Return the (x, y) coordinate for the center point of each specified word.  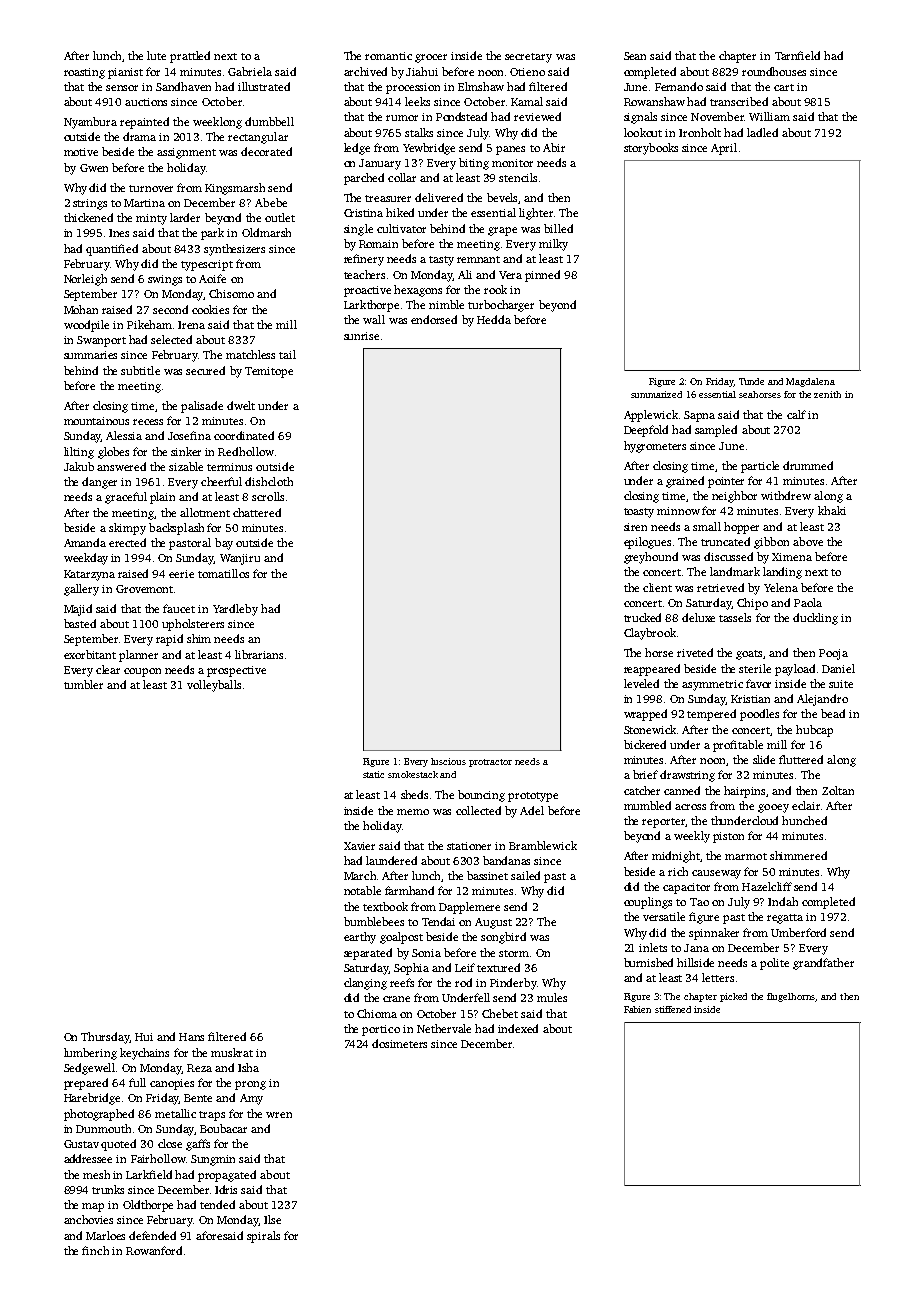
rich (678, 871)
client (657, 587)
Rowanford (154, 1250)
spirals (263, 1237)
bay (224, 544)
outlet (280, 217)
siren (635, 527)
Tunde (751, 381)
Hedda (494, 319)
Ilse (272, 1219)
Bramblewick (543, 845)
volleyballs (214, 686)
